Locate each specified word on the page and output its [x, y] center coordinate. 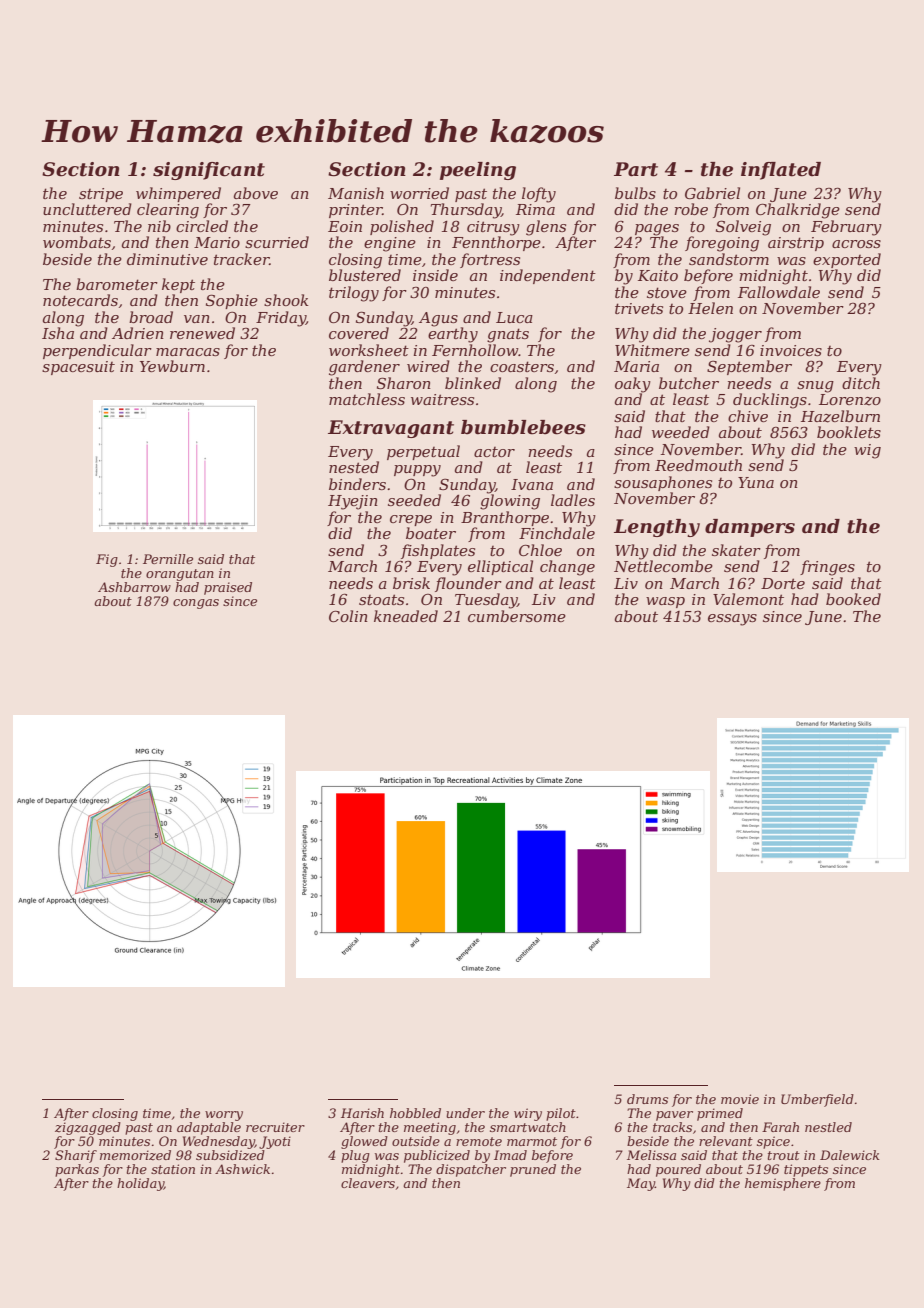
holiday [140, 1184]
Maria [636, 366]
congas [196, 604]
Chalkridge [798, 211]
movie [740, 1099]
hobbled [415, 1113]
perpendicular [97, 351]
